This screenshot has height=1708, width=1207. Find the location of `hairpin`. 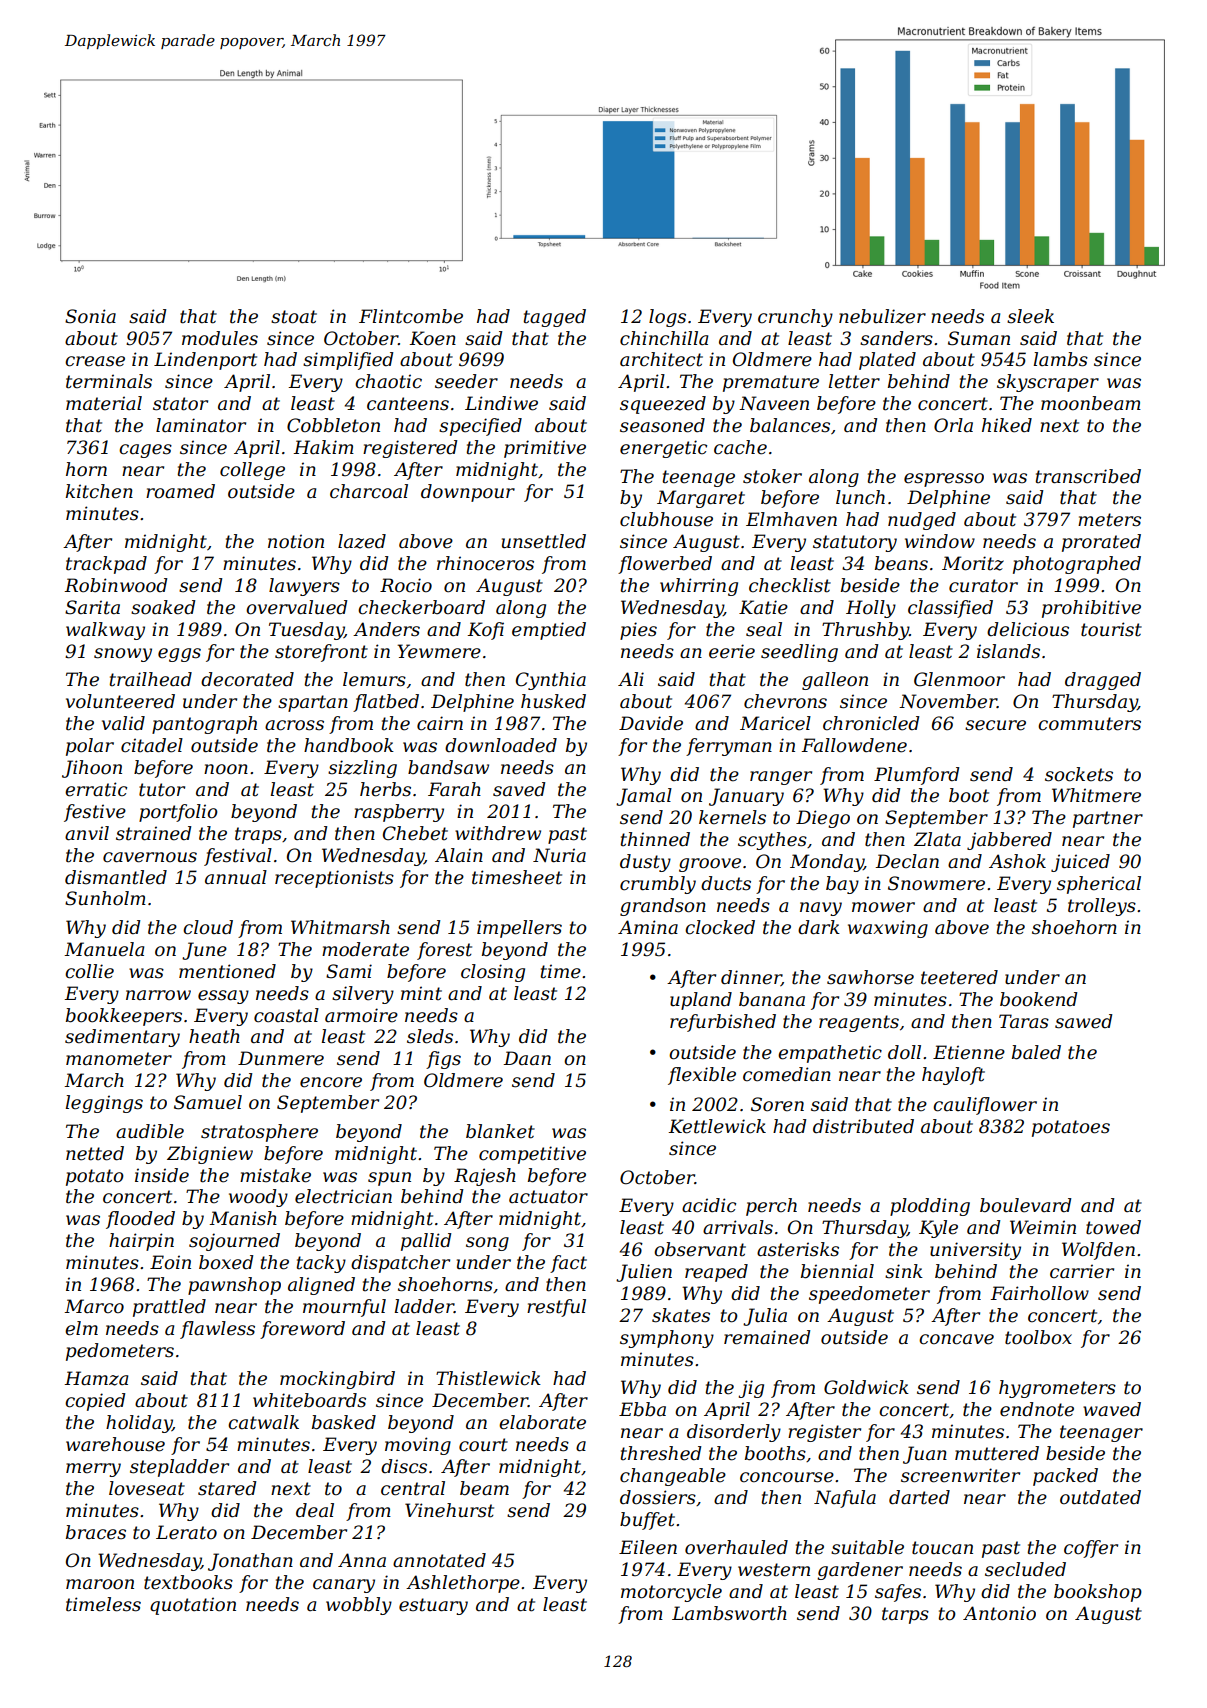

hairpin is located at coordinates (141, 1242).
